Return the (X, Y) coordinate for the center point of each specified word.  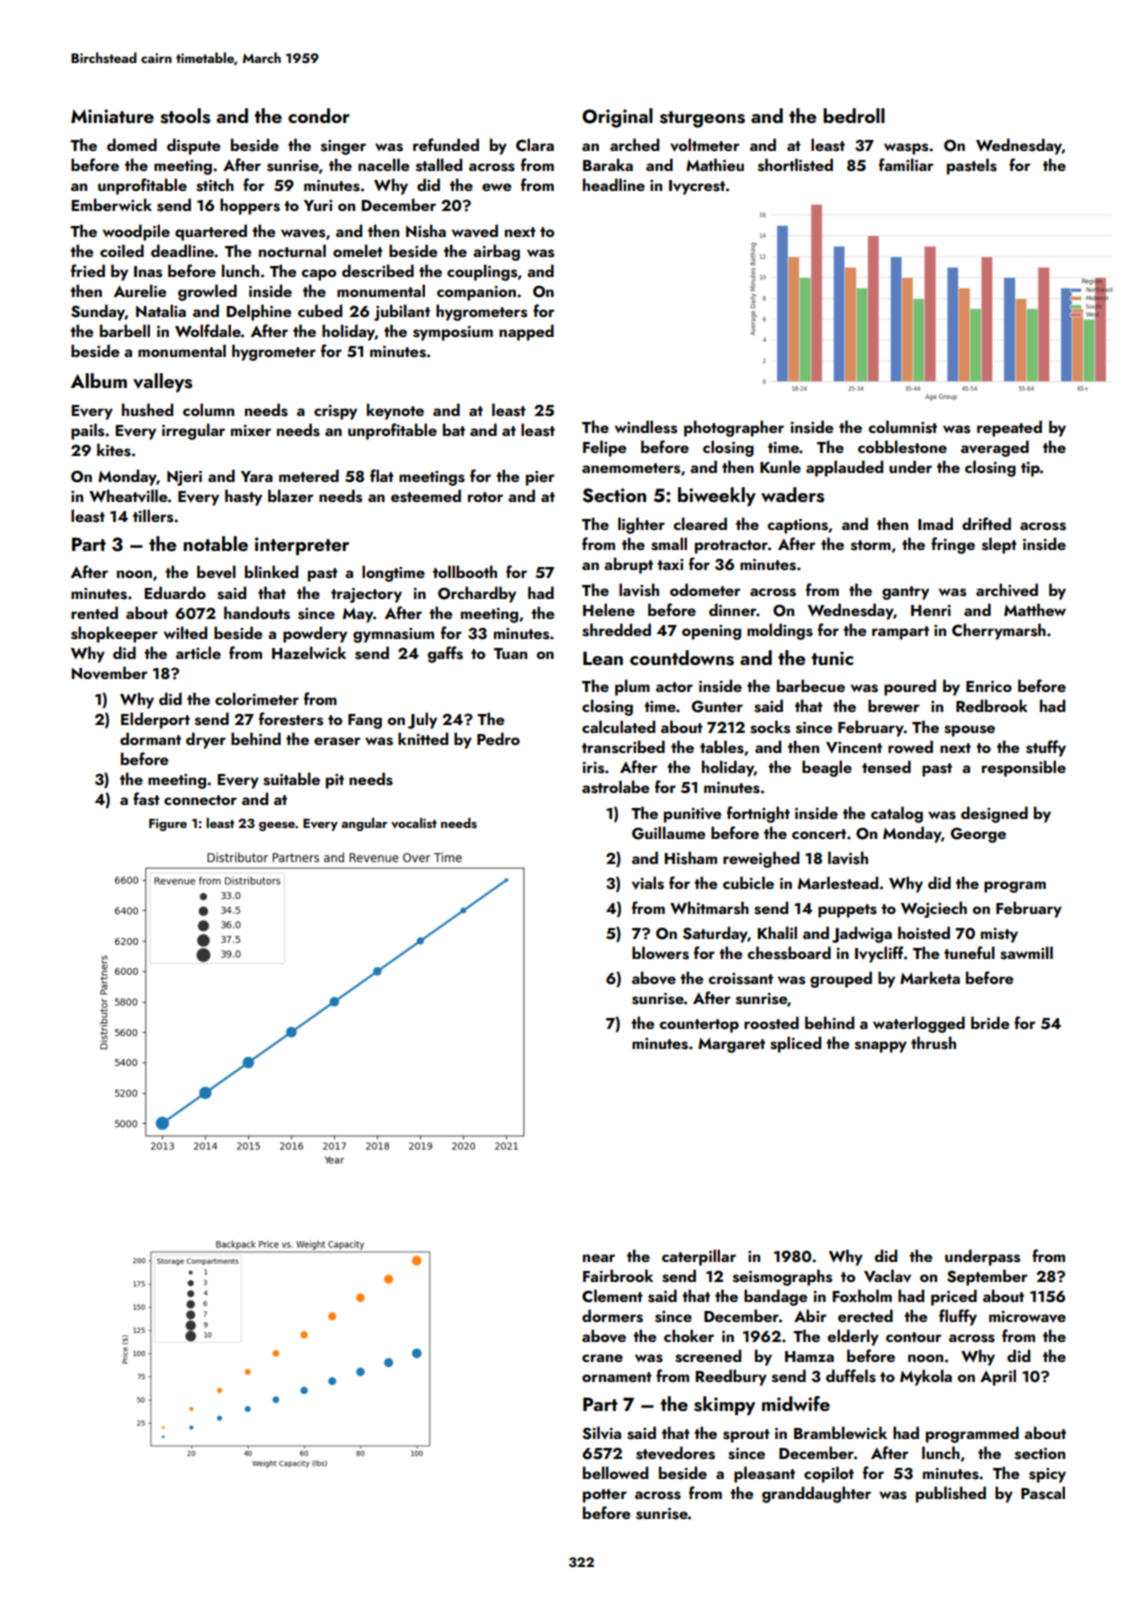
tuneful (969, 952)
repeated (1009, 428)
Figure (168, 824)
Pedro (498, 738)
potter (605, 1496)
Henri (931, 610)
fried (88, 270)
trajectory (366, 595)
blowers (660, 953)
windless (646, 427)
